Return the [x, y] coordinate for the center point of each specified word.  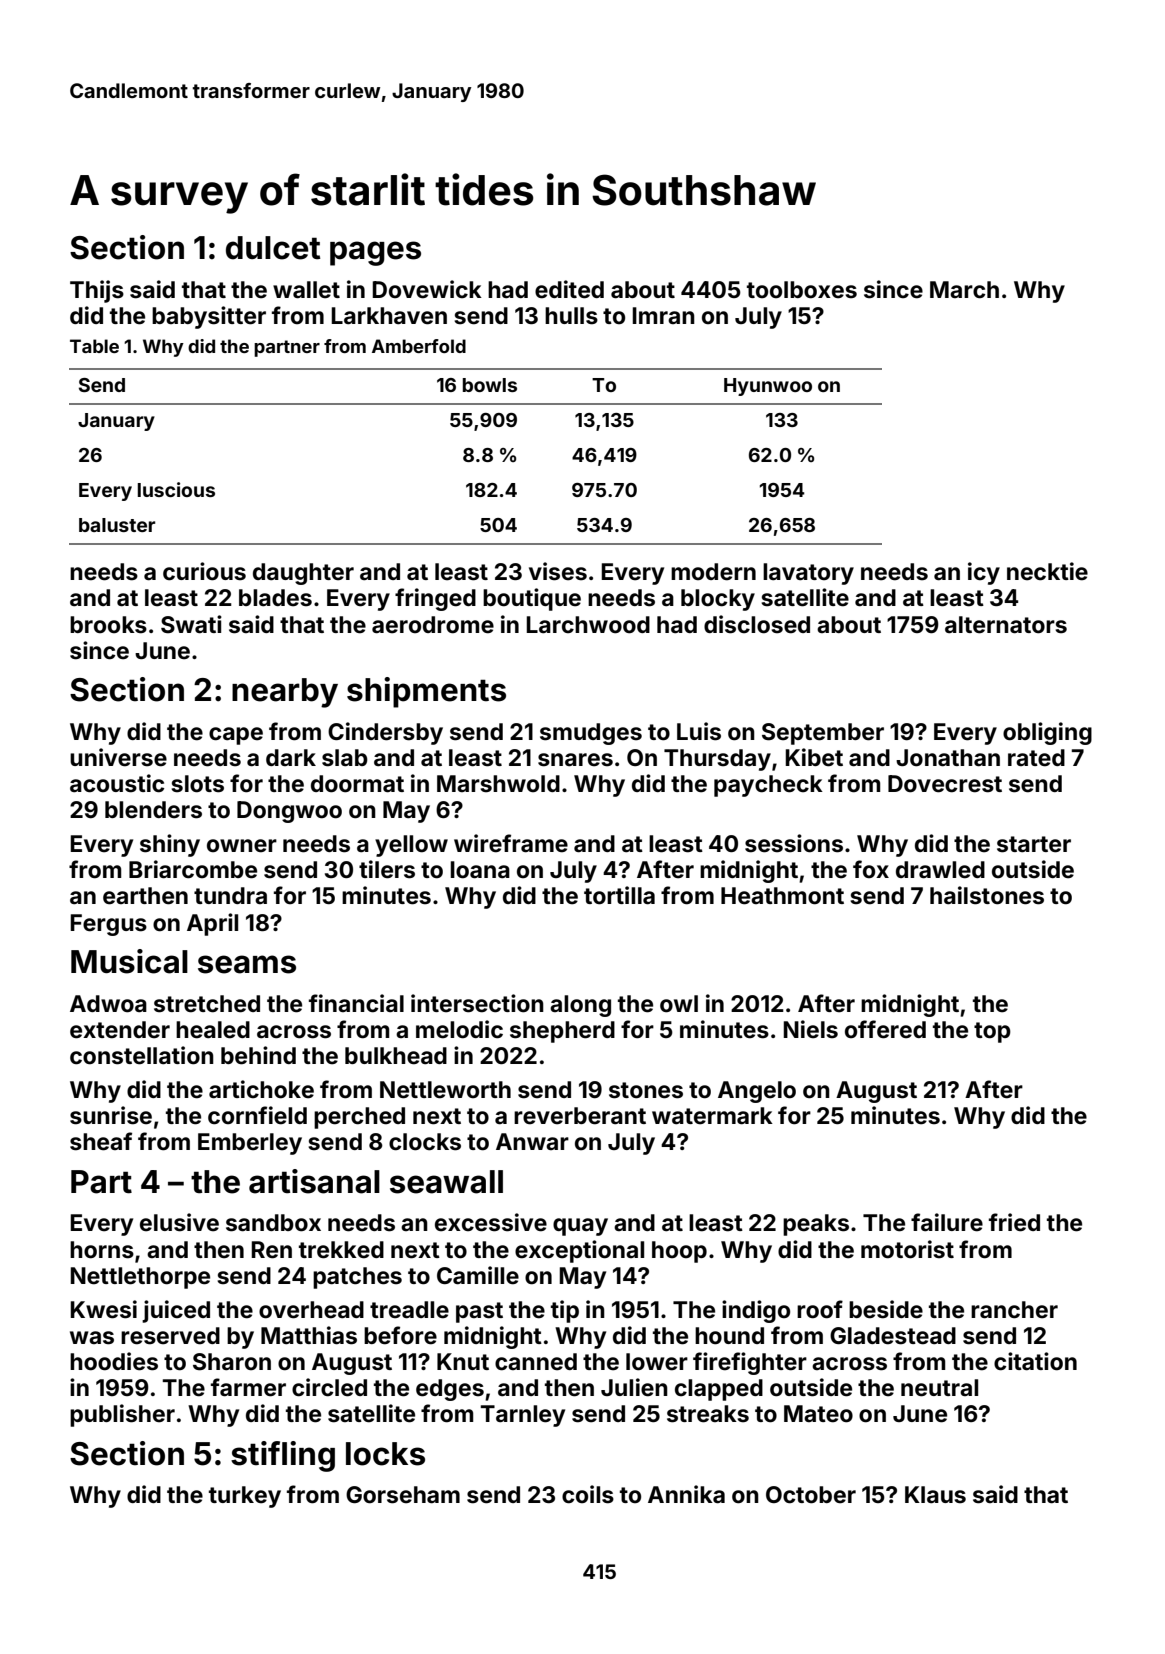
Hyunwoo [768, 387]
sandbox [273, 1223]
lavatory [808, 574]
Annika [686, 1494]
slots [197, 784]
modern [713, 572]
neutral [939, 1388]
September [823, 734]
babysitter [209, 317]
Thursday [717, 760]
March [964, 290]
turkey [245, 1497]
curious [204, 571]
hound [729, 1336]
